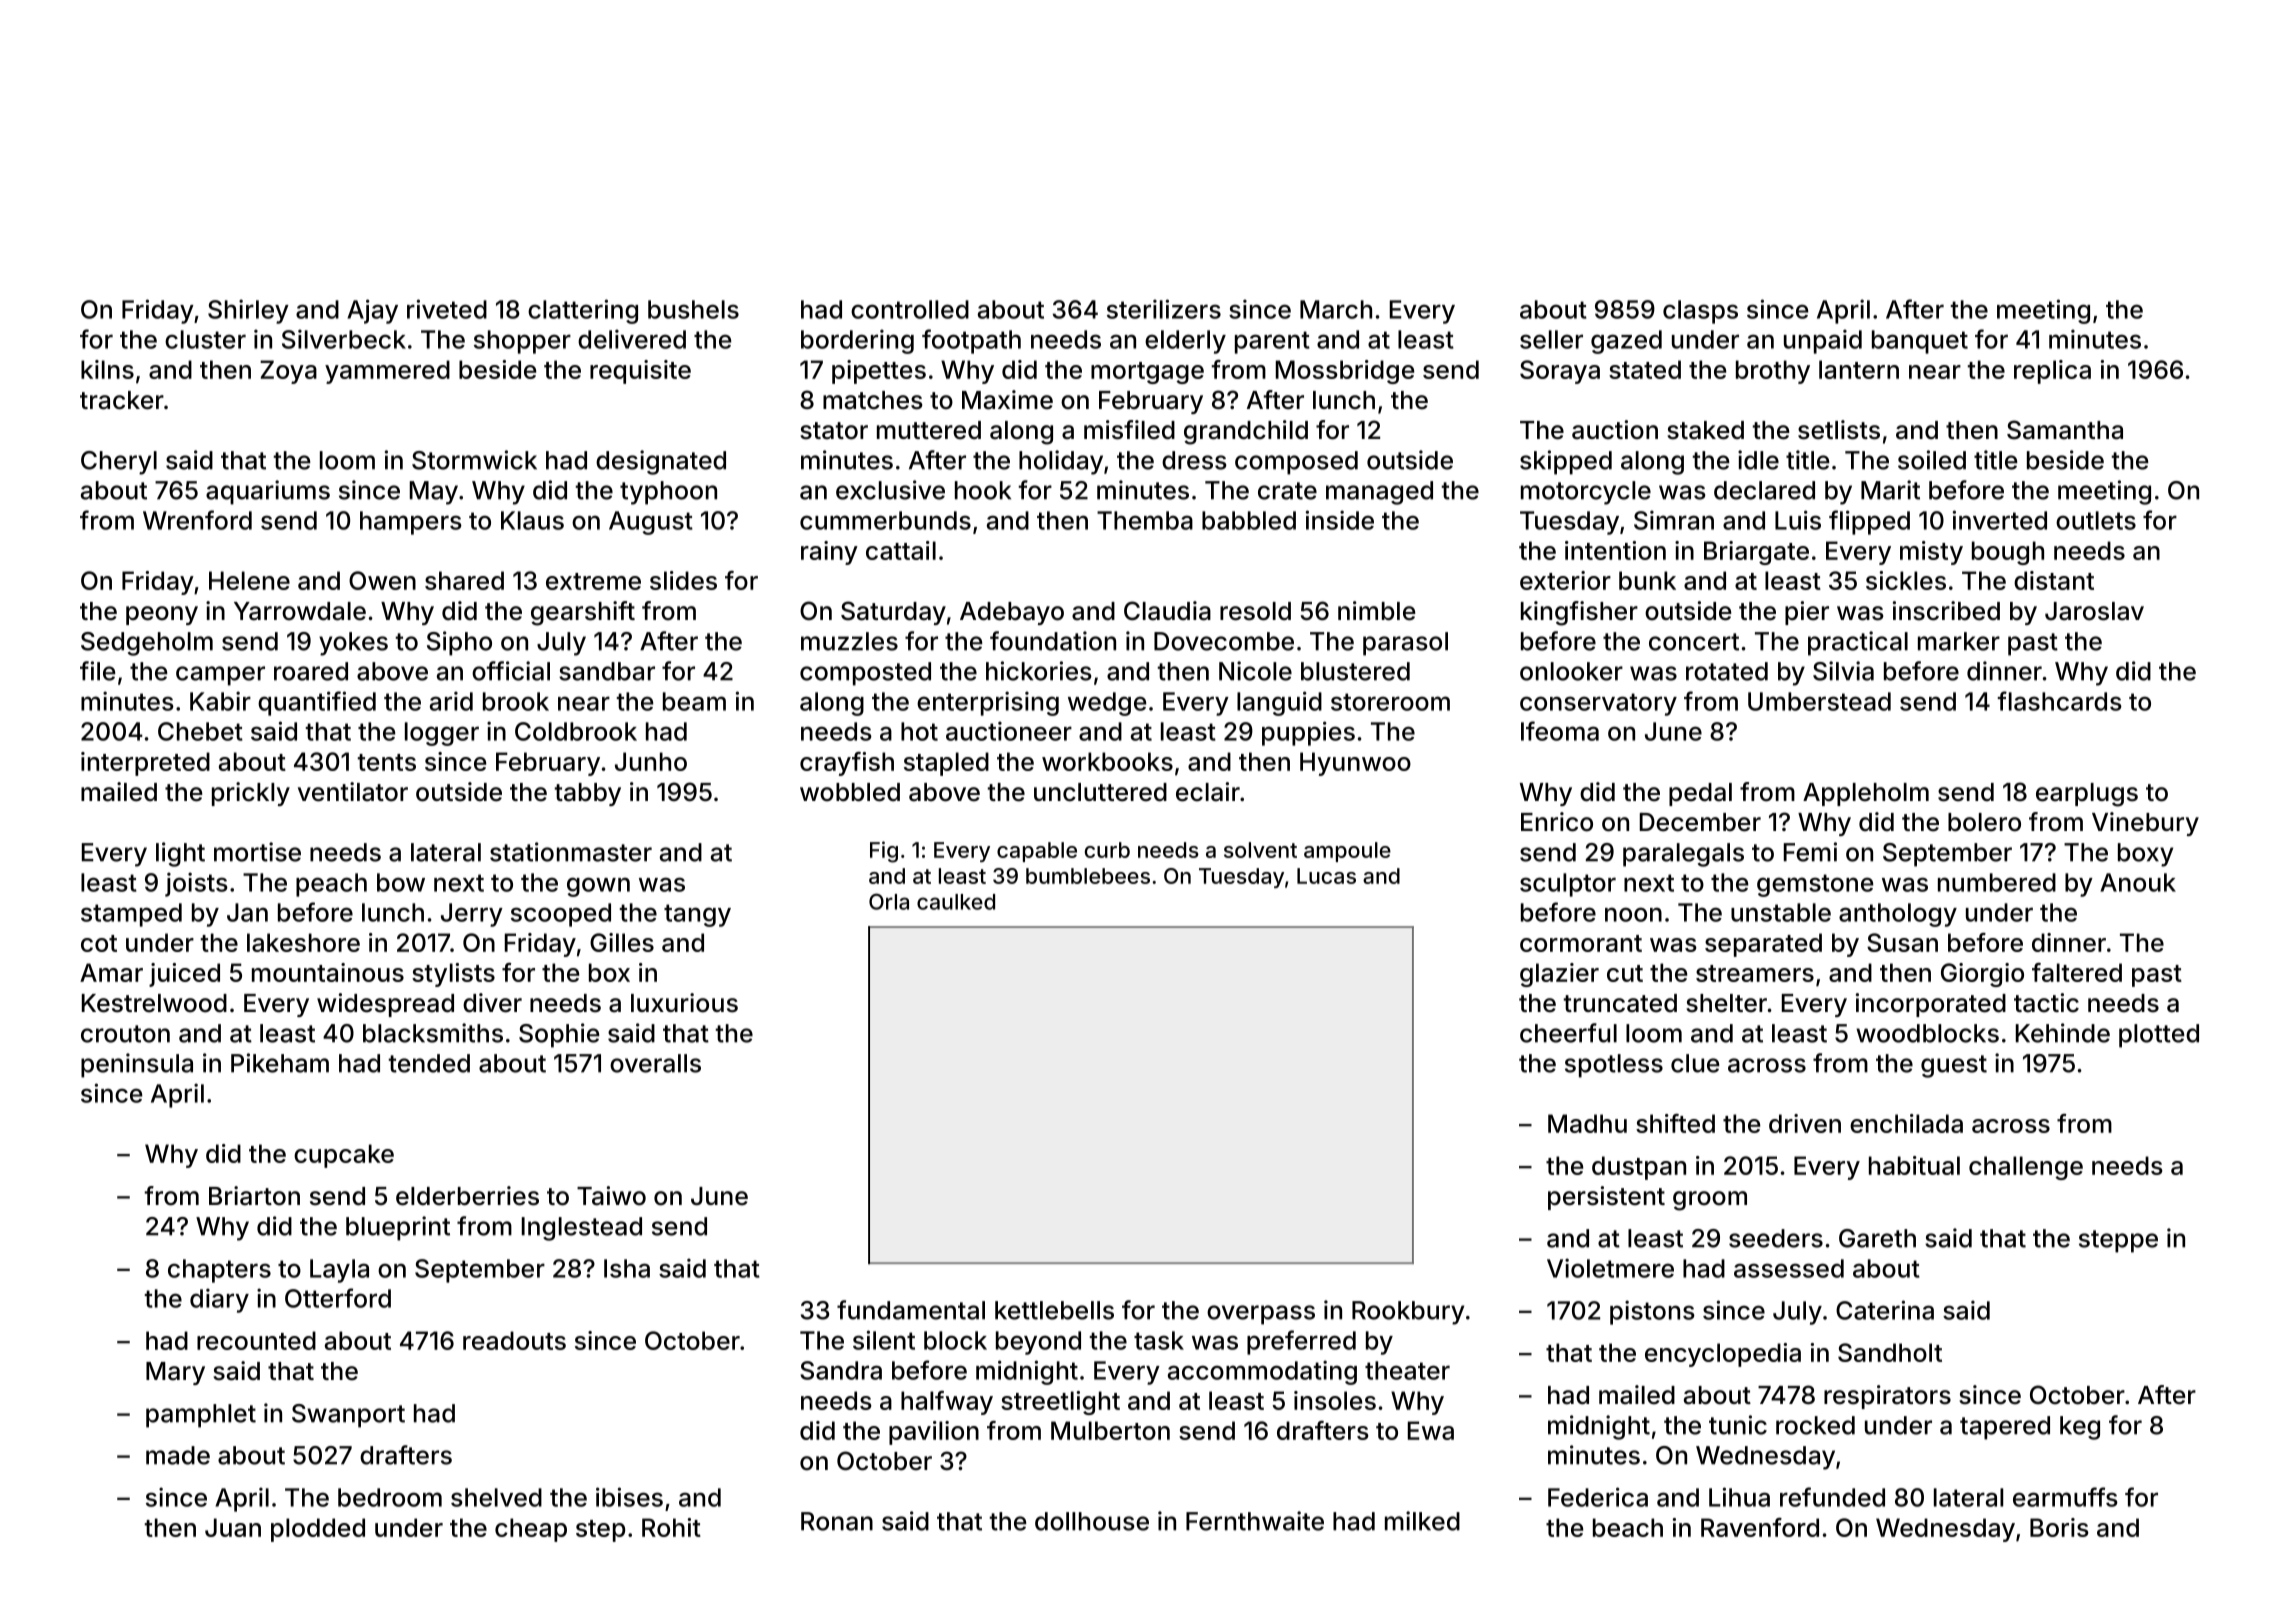 The image size is (2282, 1614). What do you see at coordinates (1700, 312) in the screenshot?
I see `clasps` at bounding box center [1700, 312].
